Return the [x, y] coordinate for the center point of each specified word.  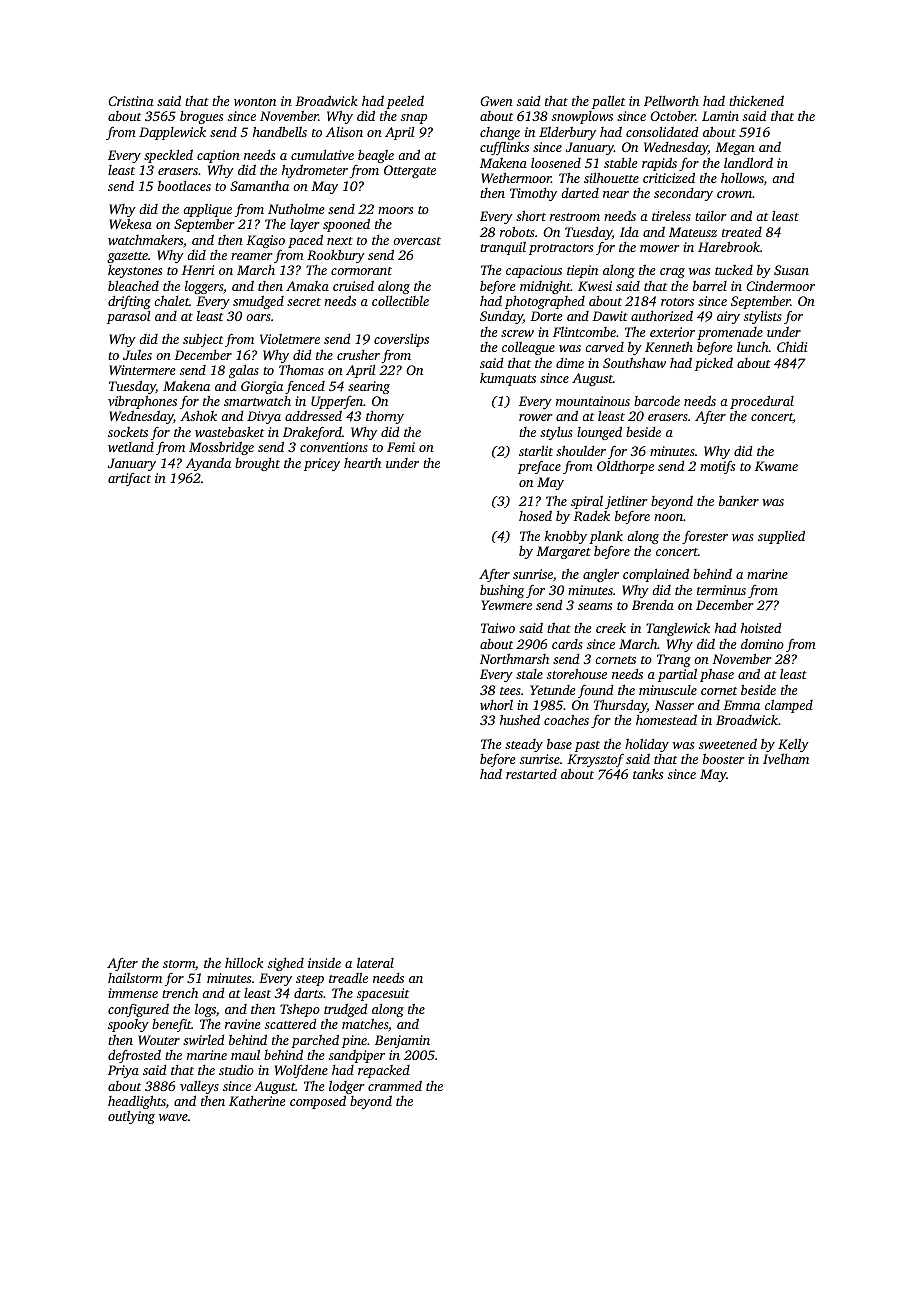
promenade [730, 333]
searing [369, 387]
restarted [531, 774]
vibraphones [142, 402]
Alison [344, 132]
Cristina [131, 101]
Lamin [720, 116]
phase [717, 675]
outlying [131, 1117]
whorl [496, 705]
